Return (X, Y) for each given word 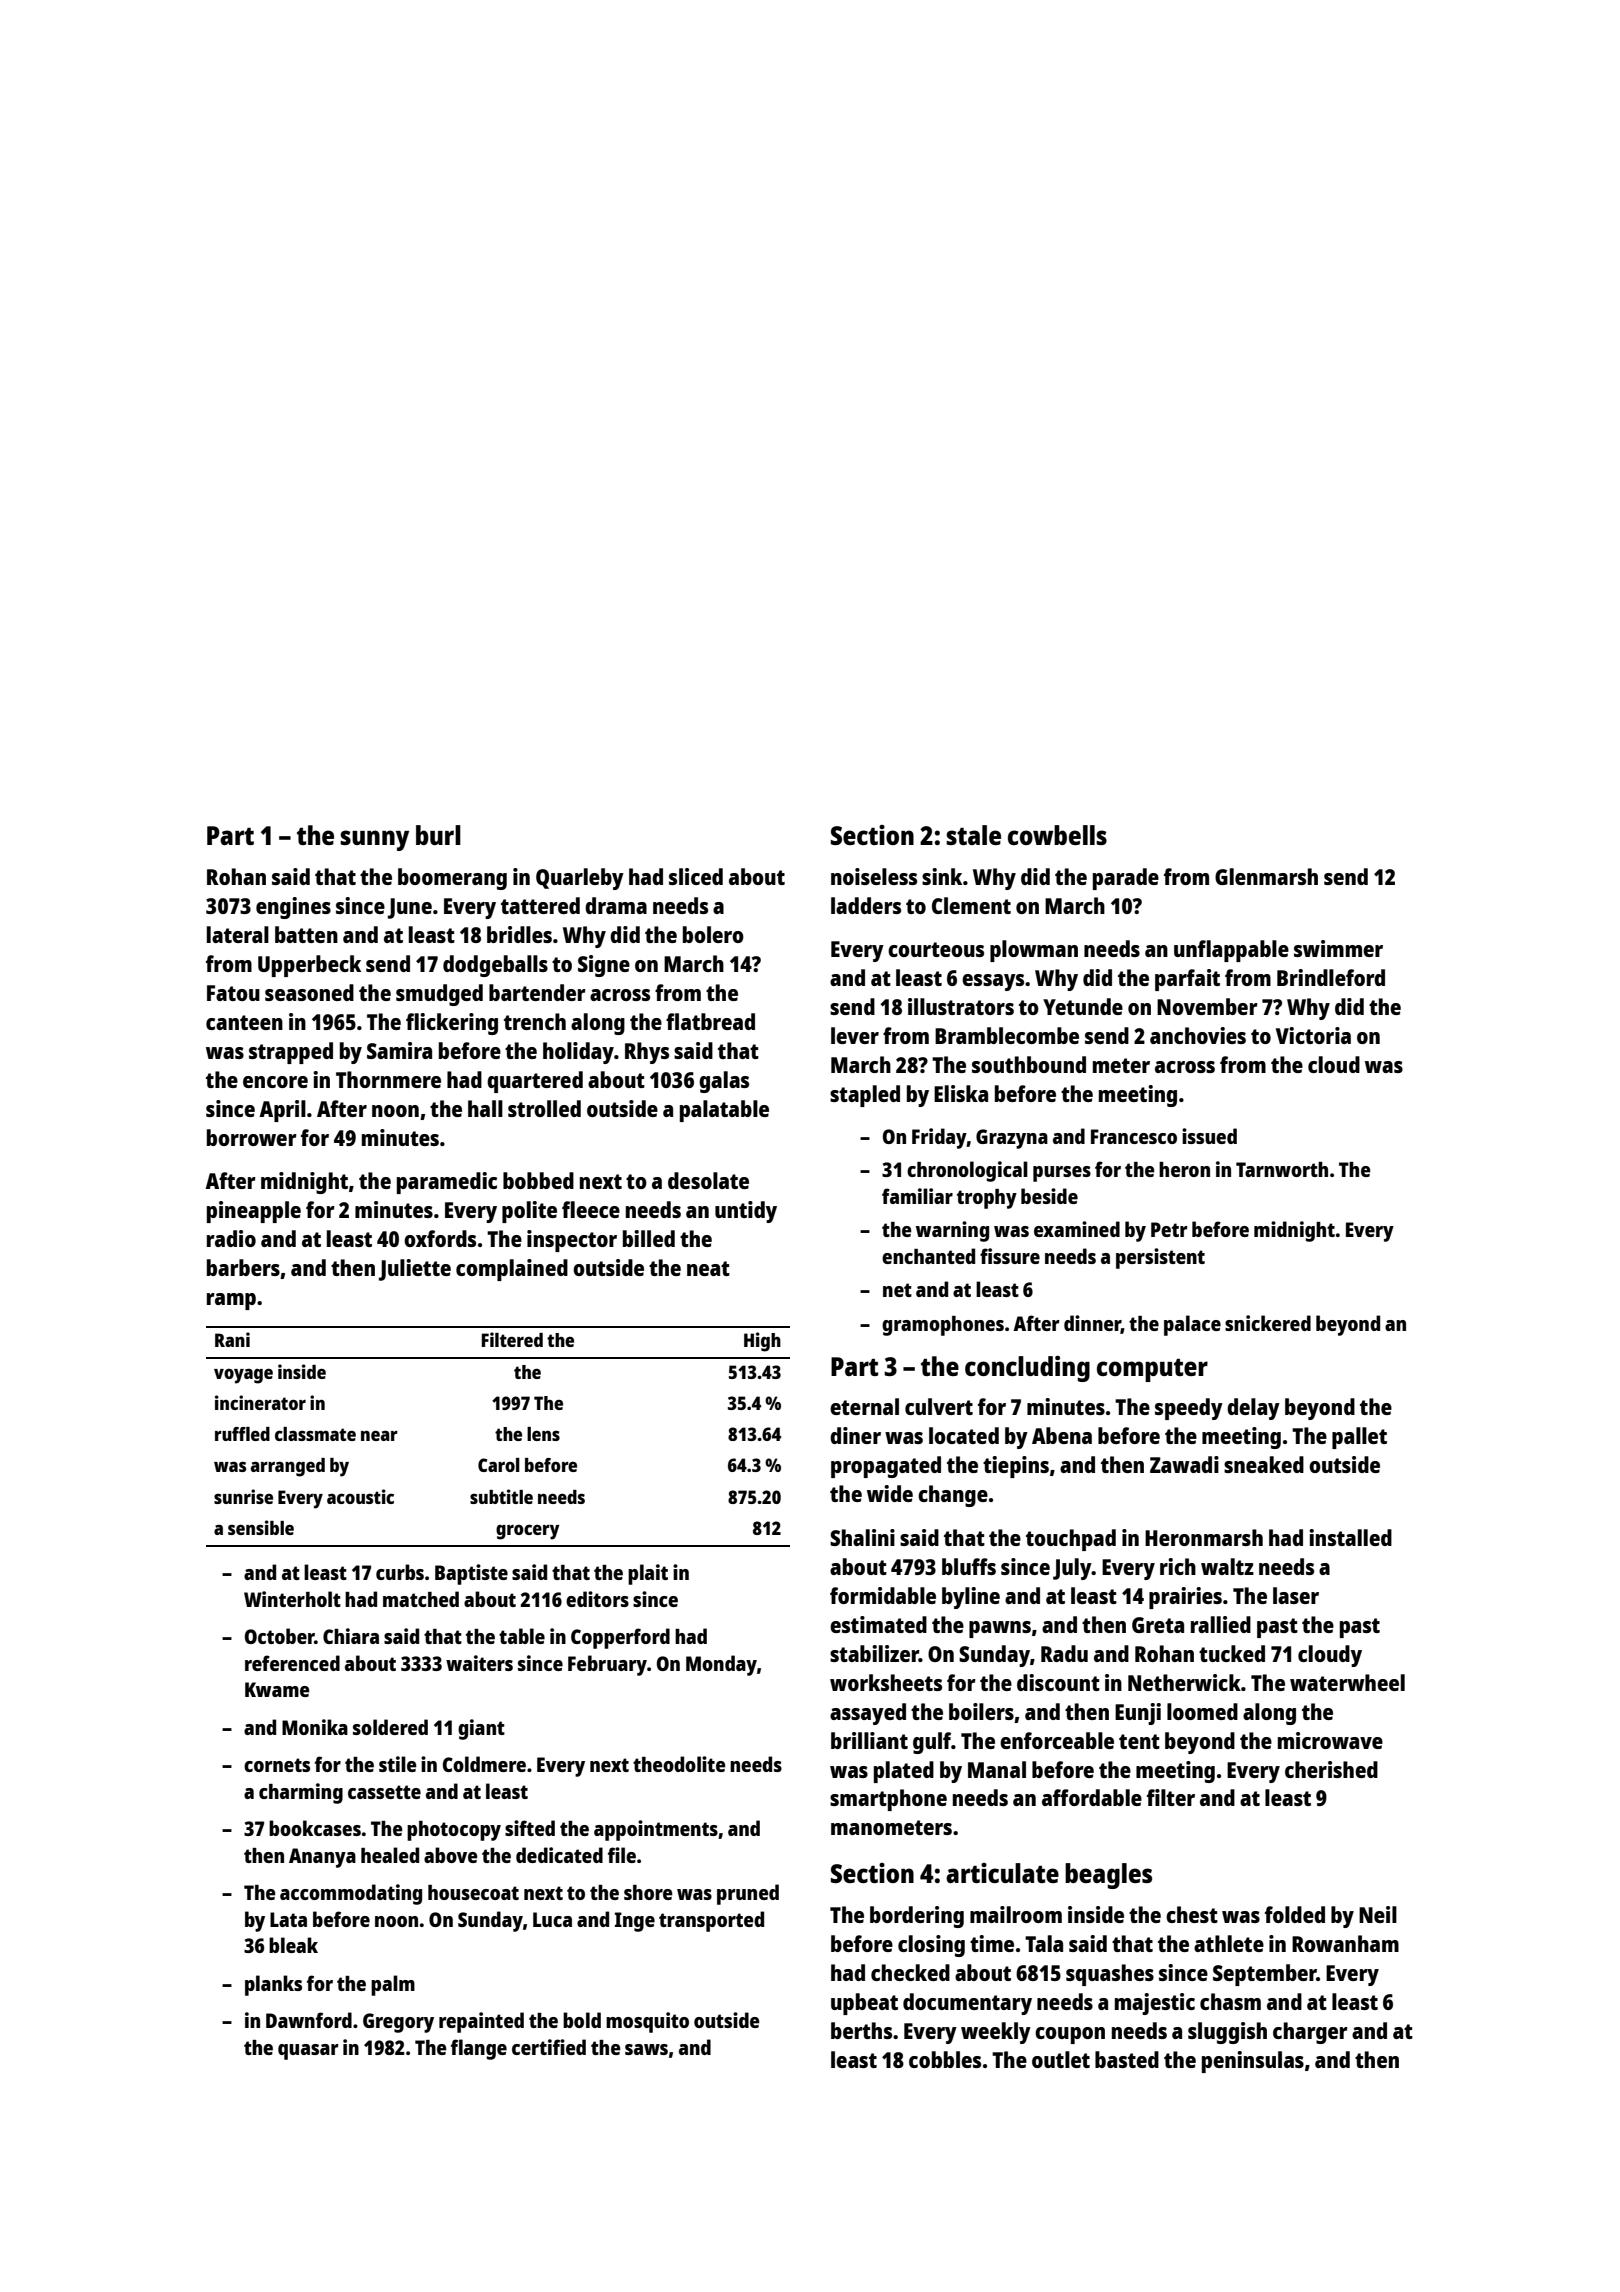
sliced (696, 876)
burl (438, 835)
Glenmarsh (1266, 876)
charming (301, 1793)
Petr (1169, 1229)
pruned (748, 1894)
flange (479, 2049)
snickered (1268, 1323)
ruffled (242, 1434)
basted (1127, 2059)
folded (1295, 1914)
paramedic (447, 1183)
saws (646, 2049)
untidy (746, 1212)
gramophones (943, 1326)
